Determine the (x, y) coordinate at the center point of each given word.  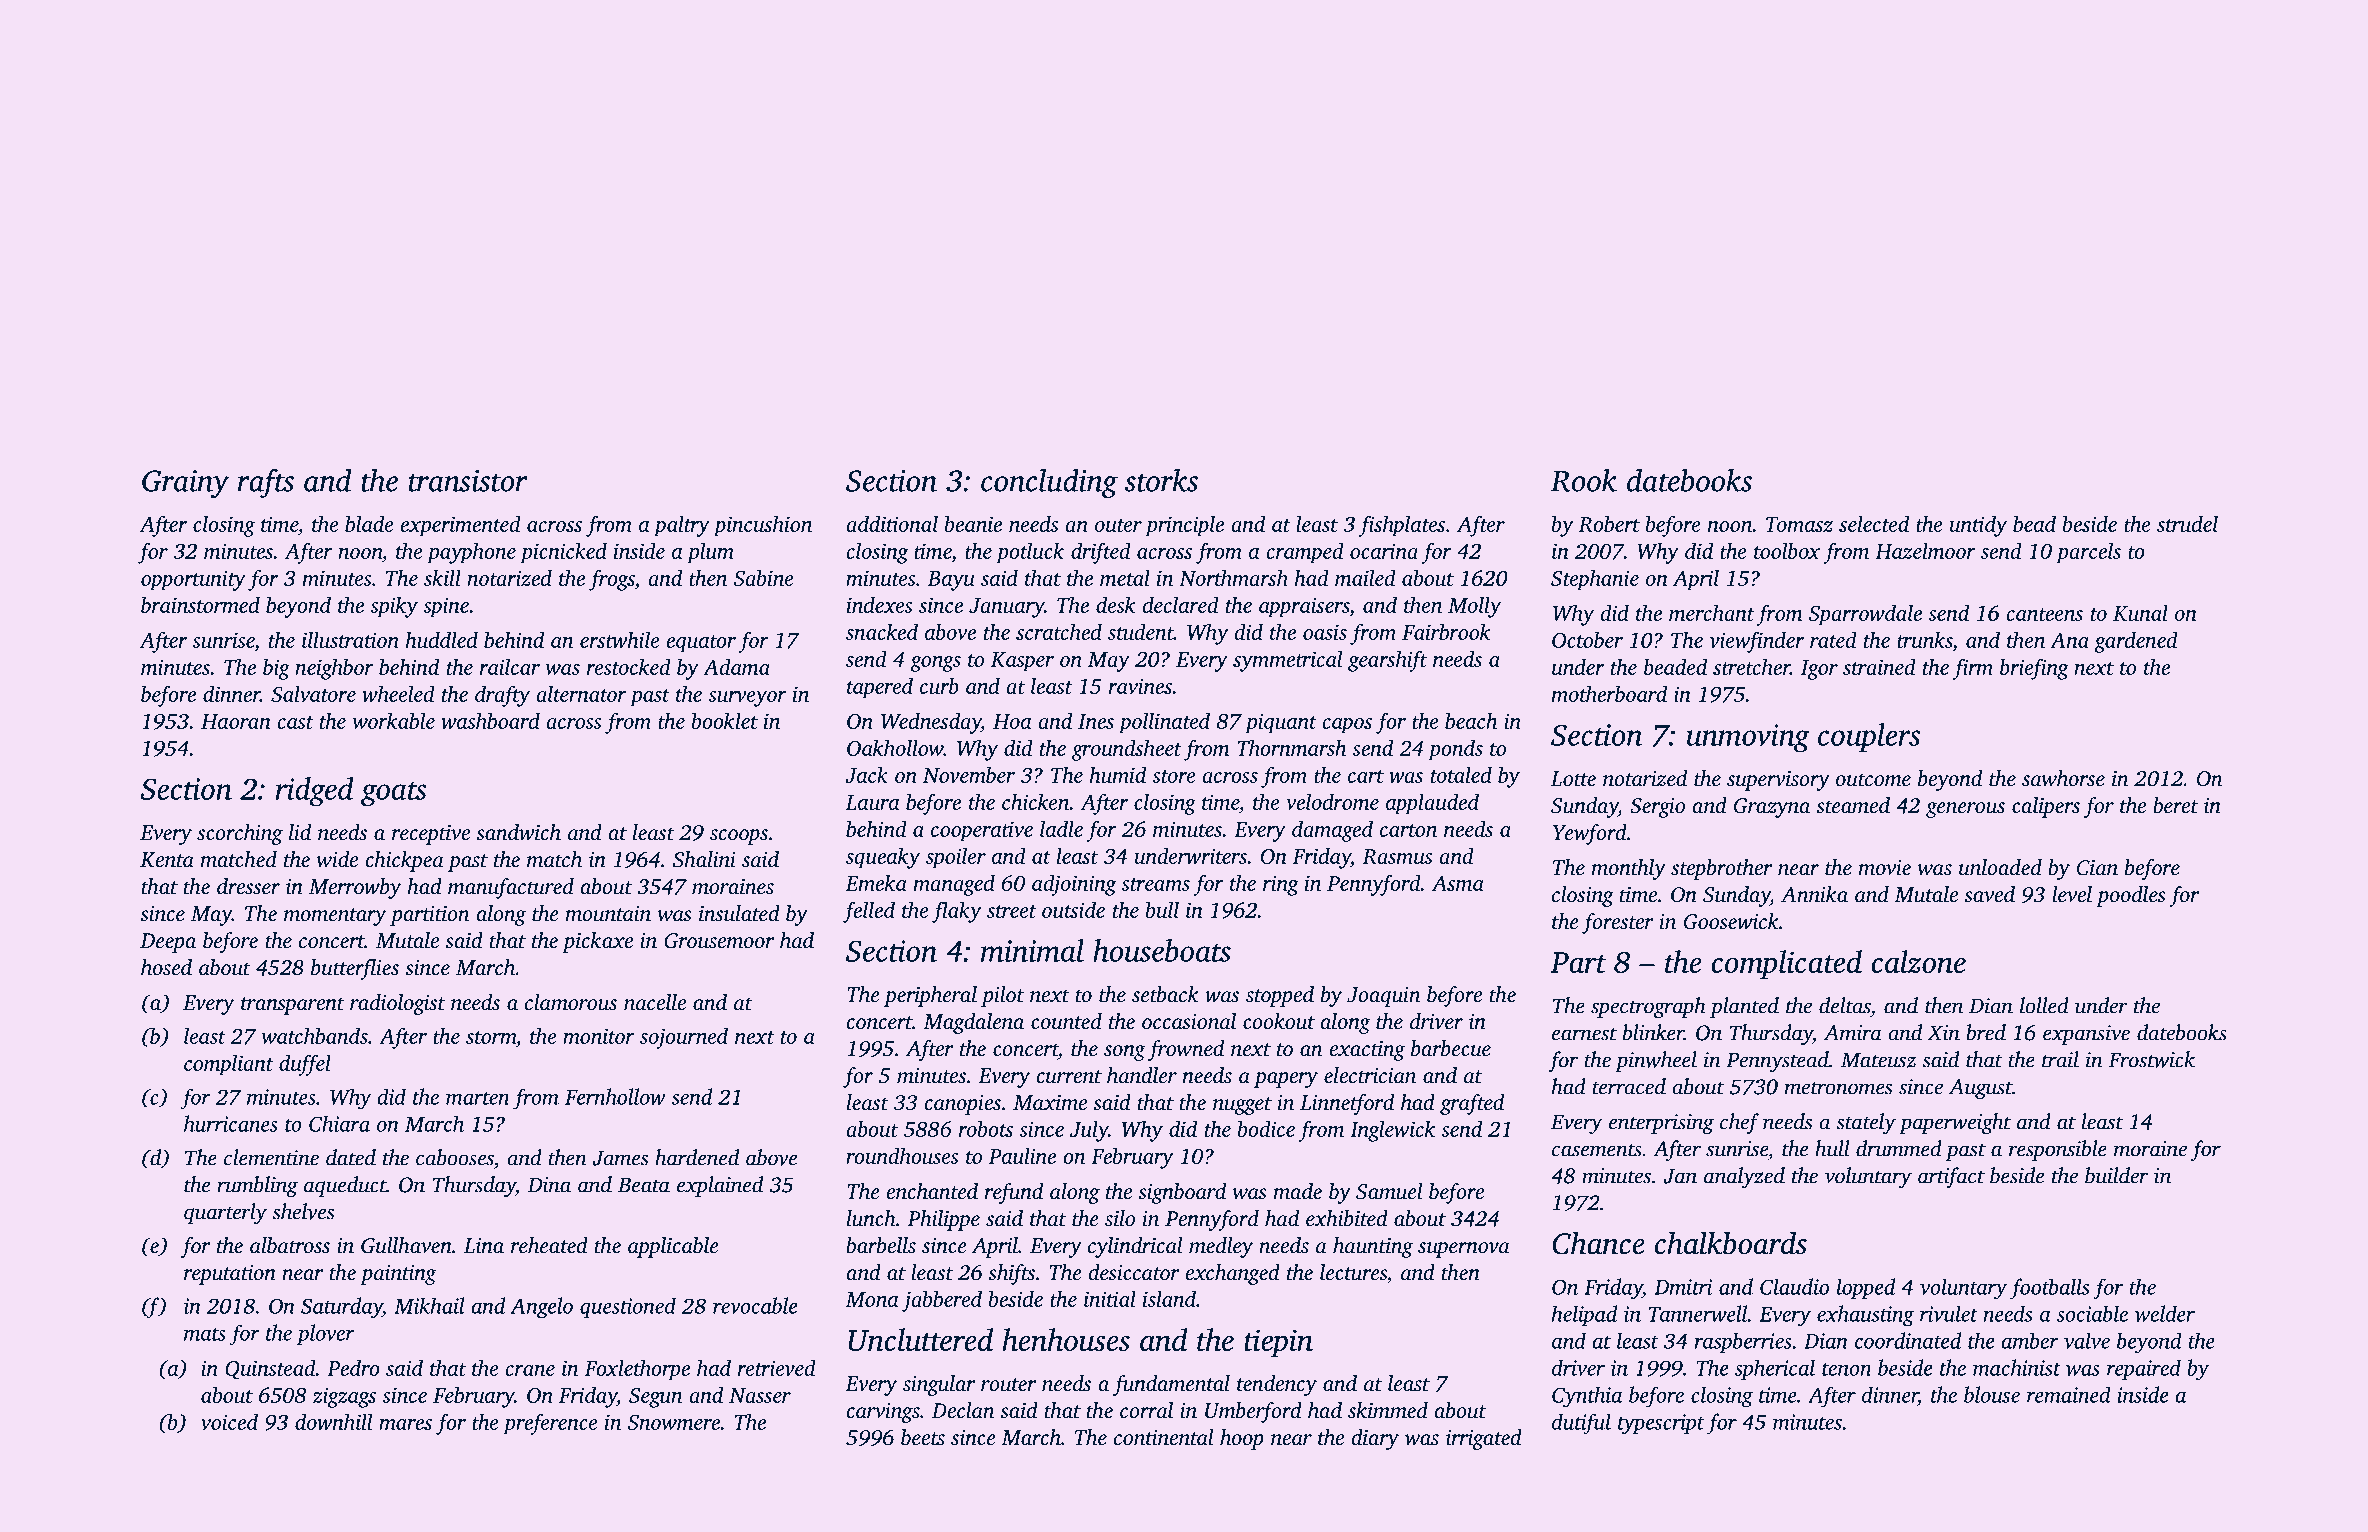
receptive (431, 835)
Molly (1474, 607)
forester (1618, 923)
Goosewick (1731, 921)
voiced (229, 1421)
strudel (2187, 524)
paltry (682, 526)
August (1980, 1089)
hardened (697, 1157)
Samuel (1389, 1191)
